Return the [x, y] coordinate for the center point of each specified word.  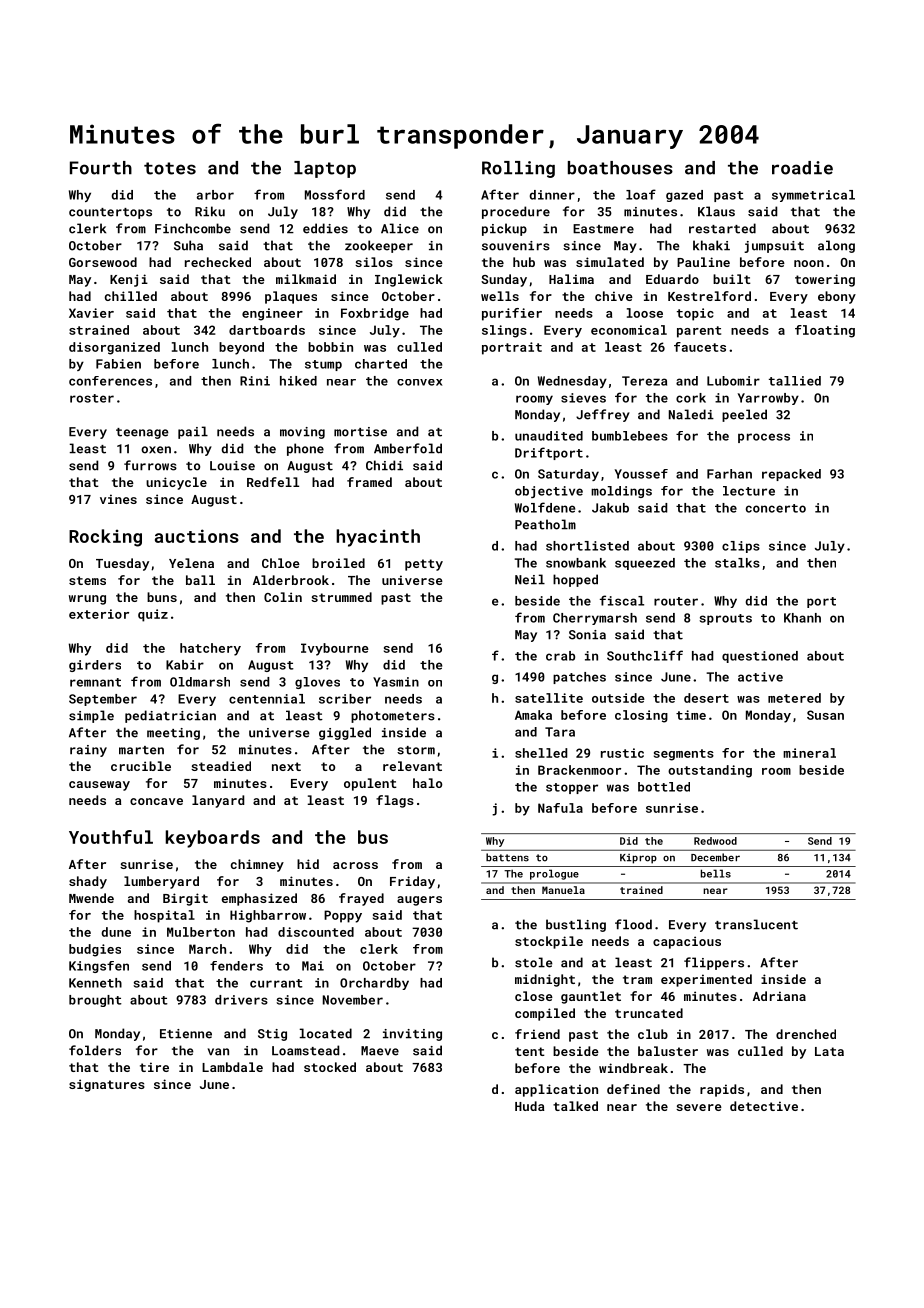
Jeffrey [603, 415]
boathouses [620, 168]
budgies [95, 950]
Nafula [560, 808]
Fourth [101, 168]
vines [118, 499]
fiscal [622, 600]
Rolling [518, 169]
